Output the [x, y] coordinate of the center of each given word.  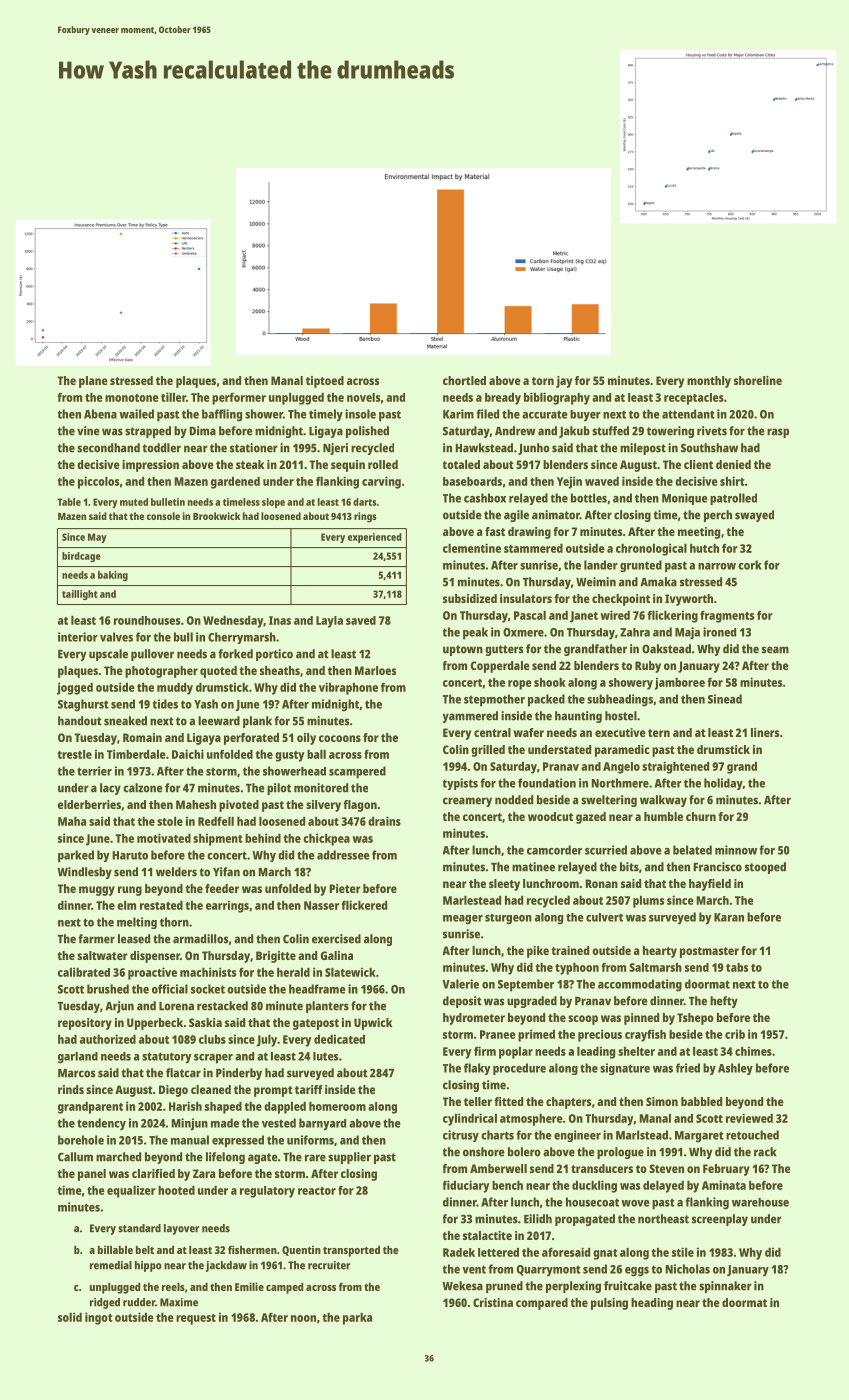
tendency [101, 1124]
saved [361, 620]
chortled [464, 380]
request [196, 1319]
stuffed [610, 431]
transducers [602, 1168]
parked [76, 856]
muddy [175, 689]
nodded [514, 800]
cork [750, 565]
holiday [723, 784]
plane [93, 382]
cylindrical [470, 1119]
